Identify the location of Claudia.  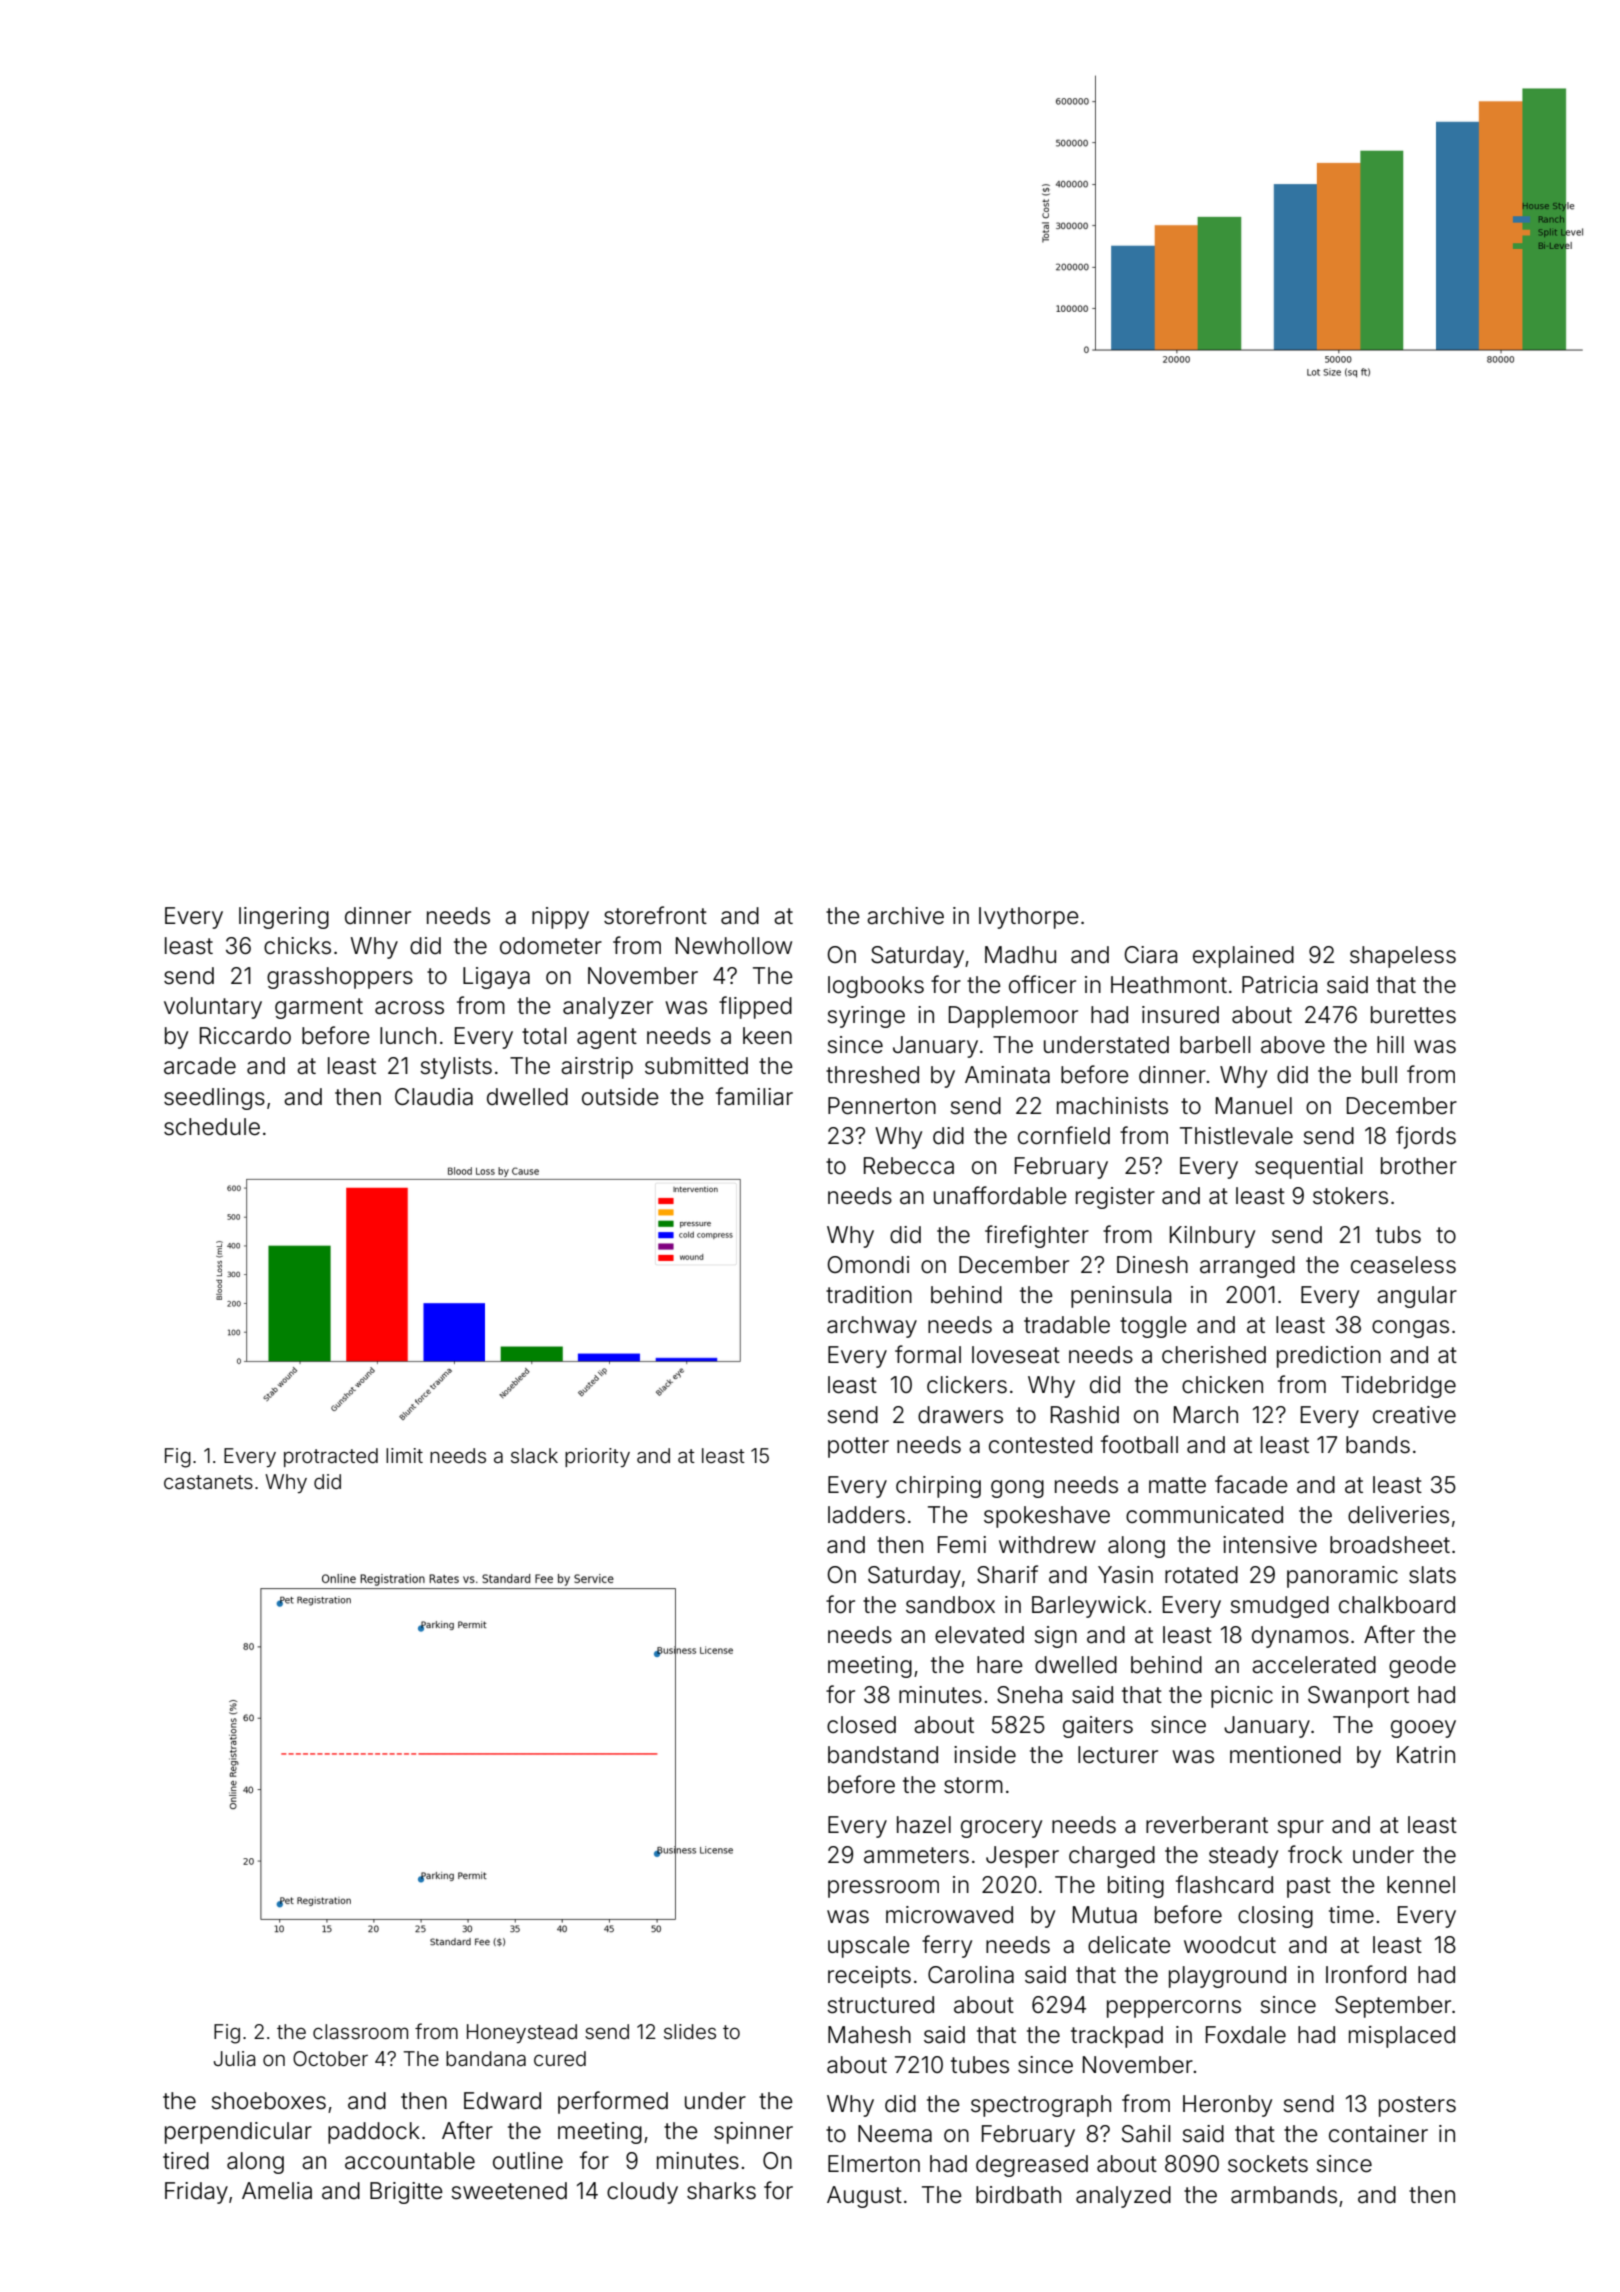
(434, 1097).
